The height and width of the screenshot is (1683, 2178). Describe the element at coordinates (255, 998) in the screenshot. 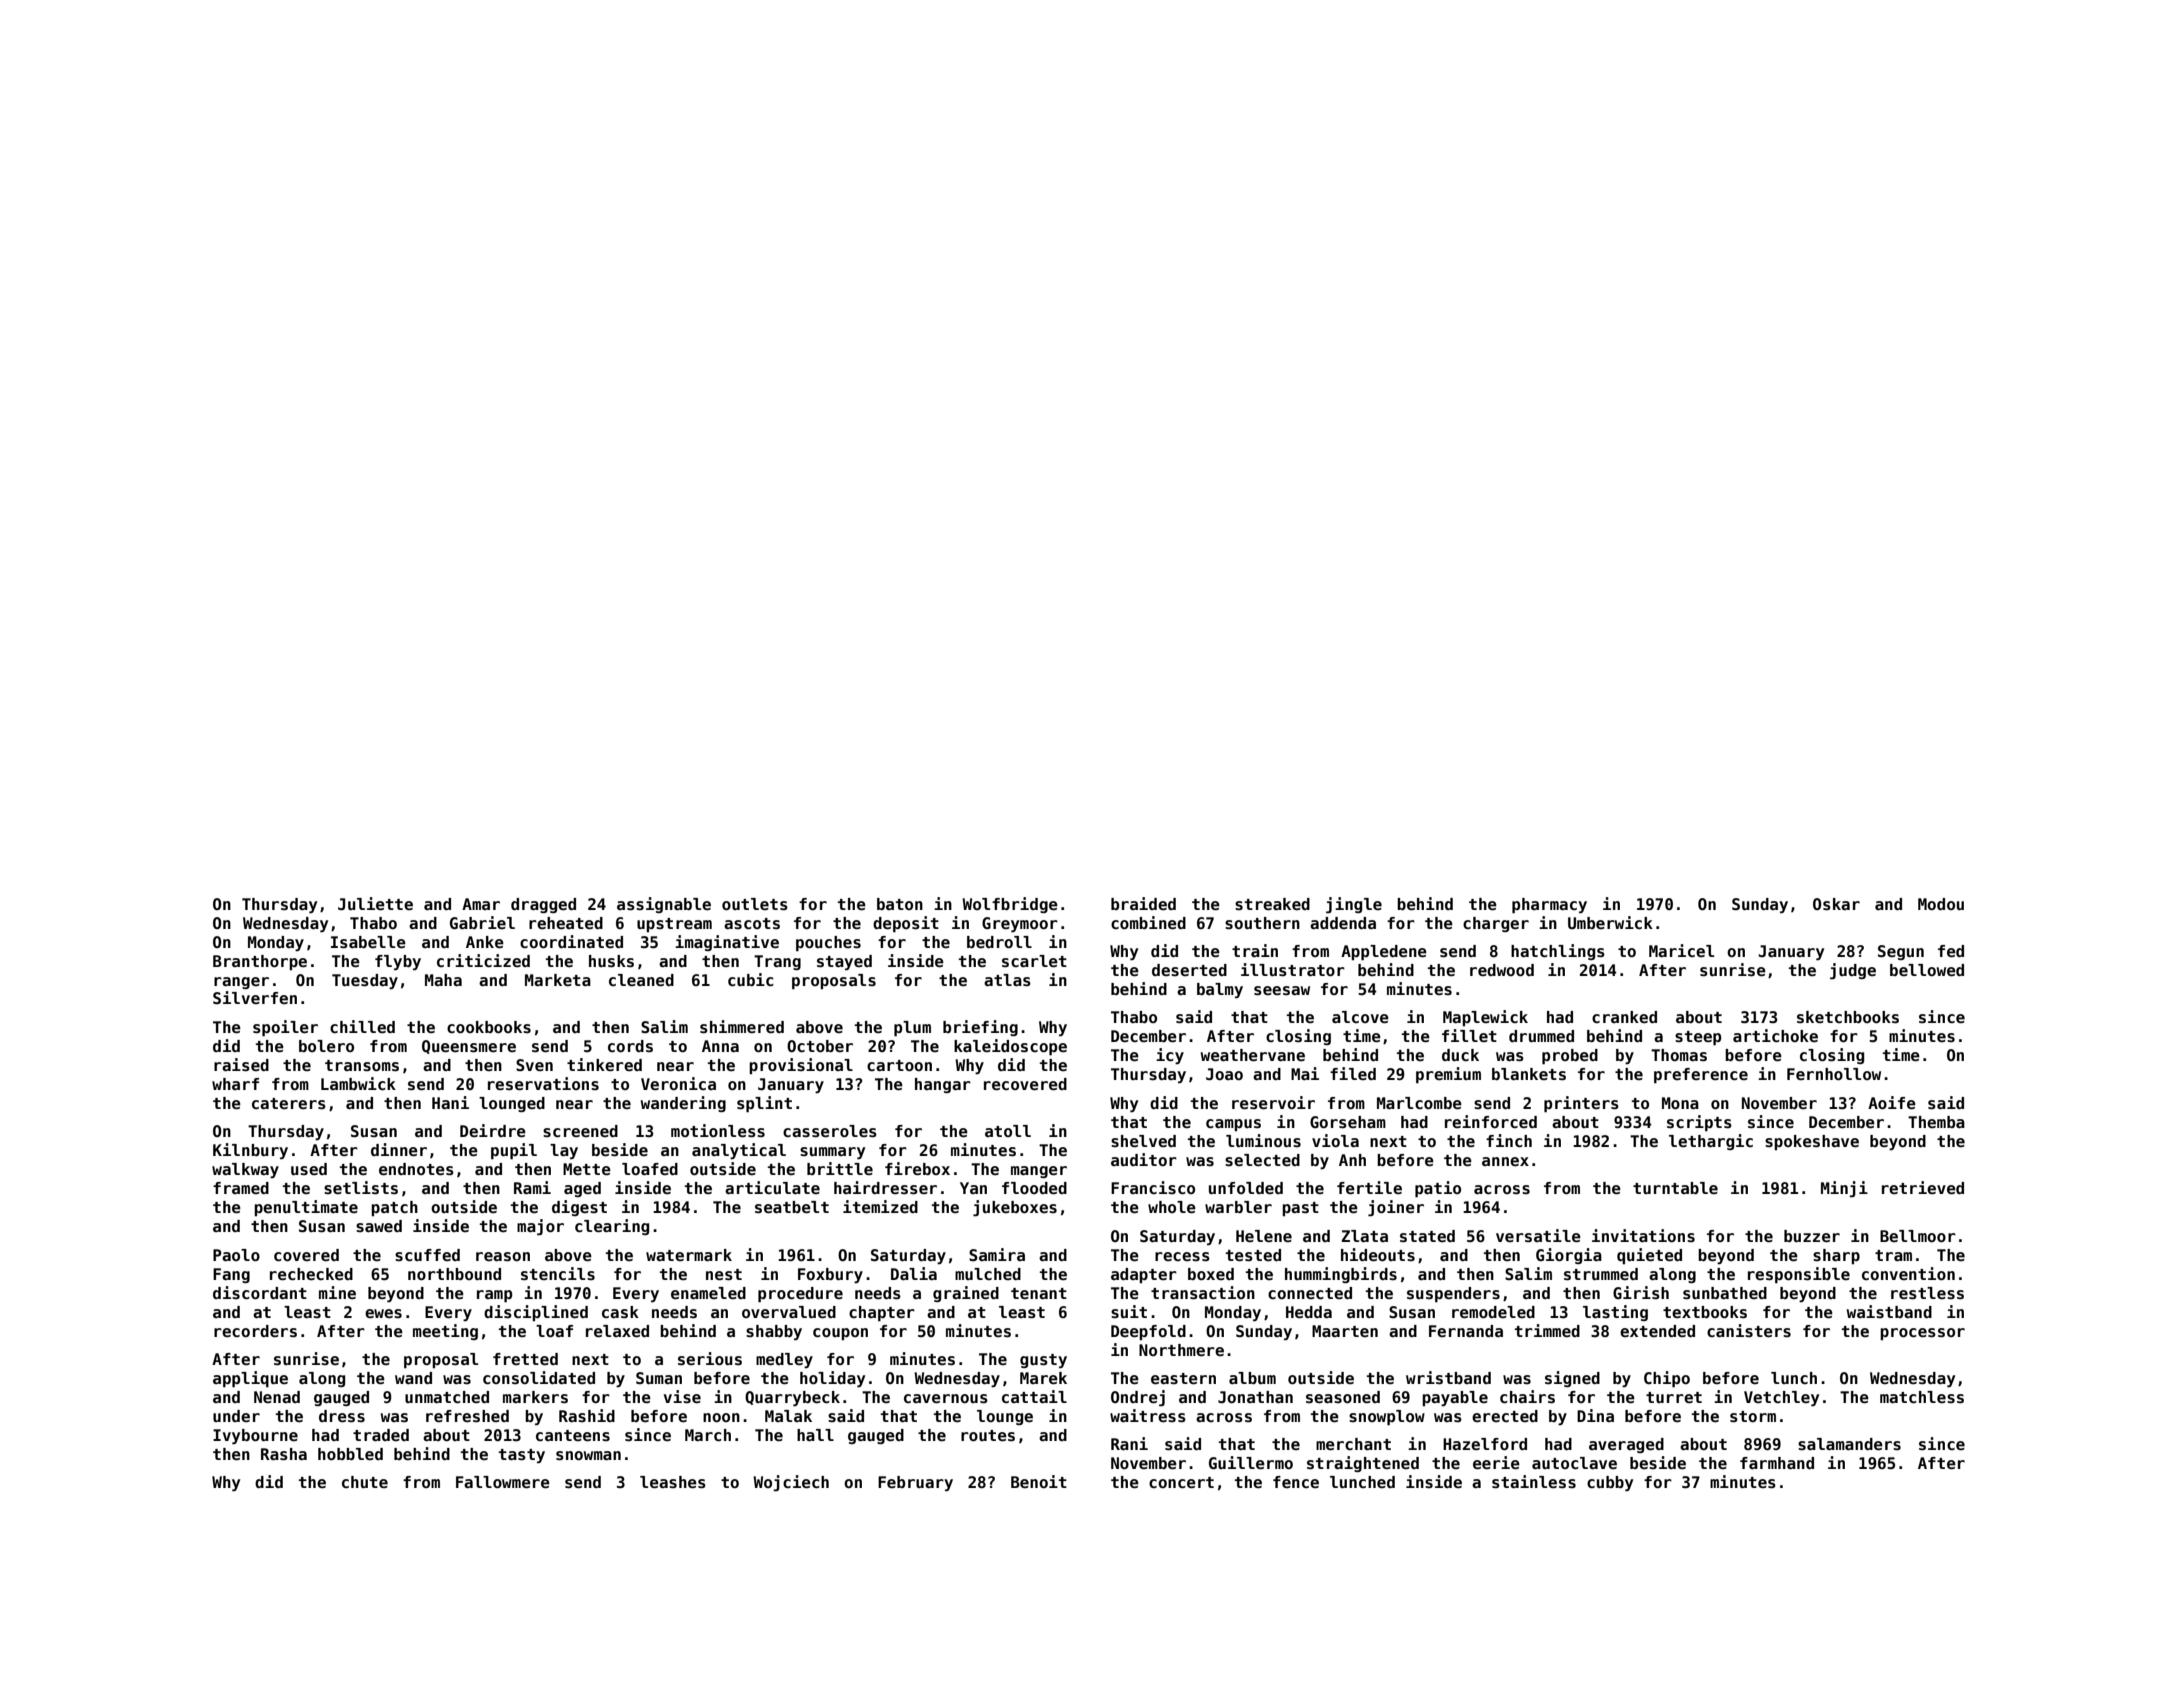

I see `Silverfen` at that location.
